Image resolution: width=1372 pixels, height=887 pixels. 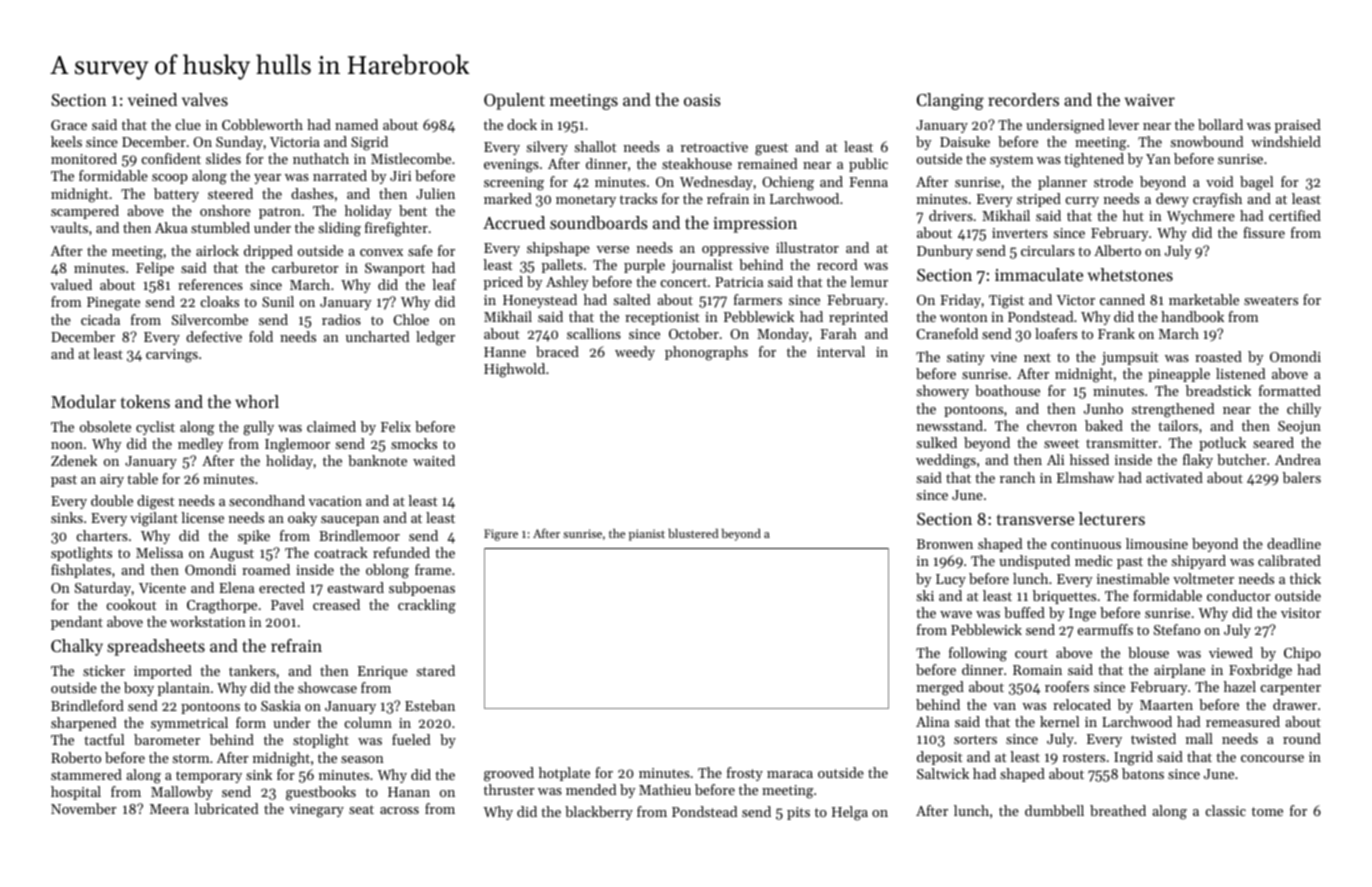 What do you see at coordinates (172, 356) in the screenshot?
I see `carvings` at bounding box center [172, 356].
